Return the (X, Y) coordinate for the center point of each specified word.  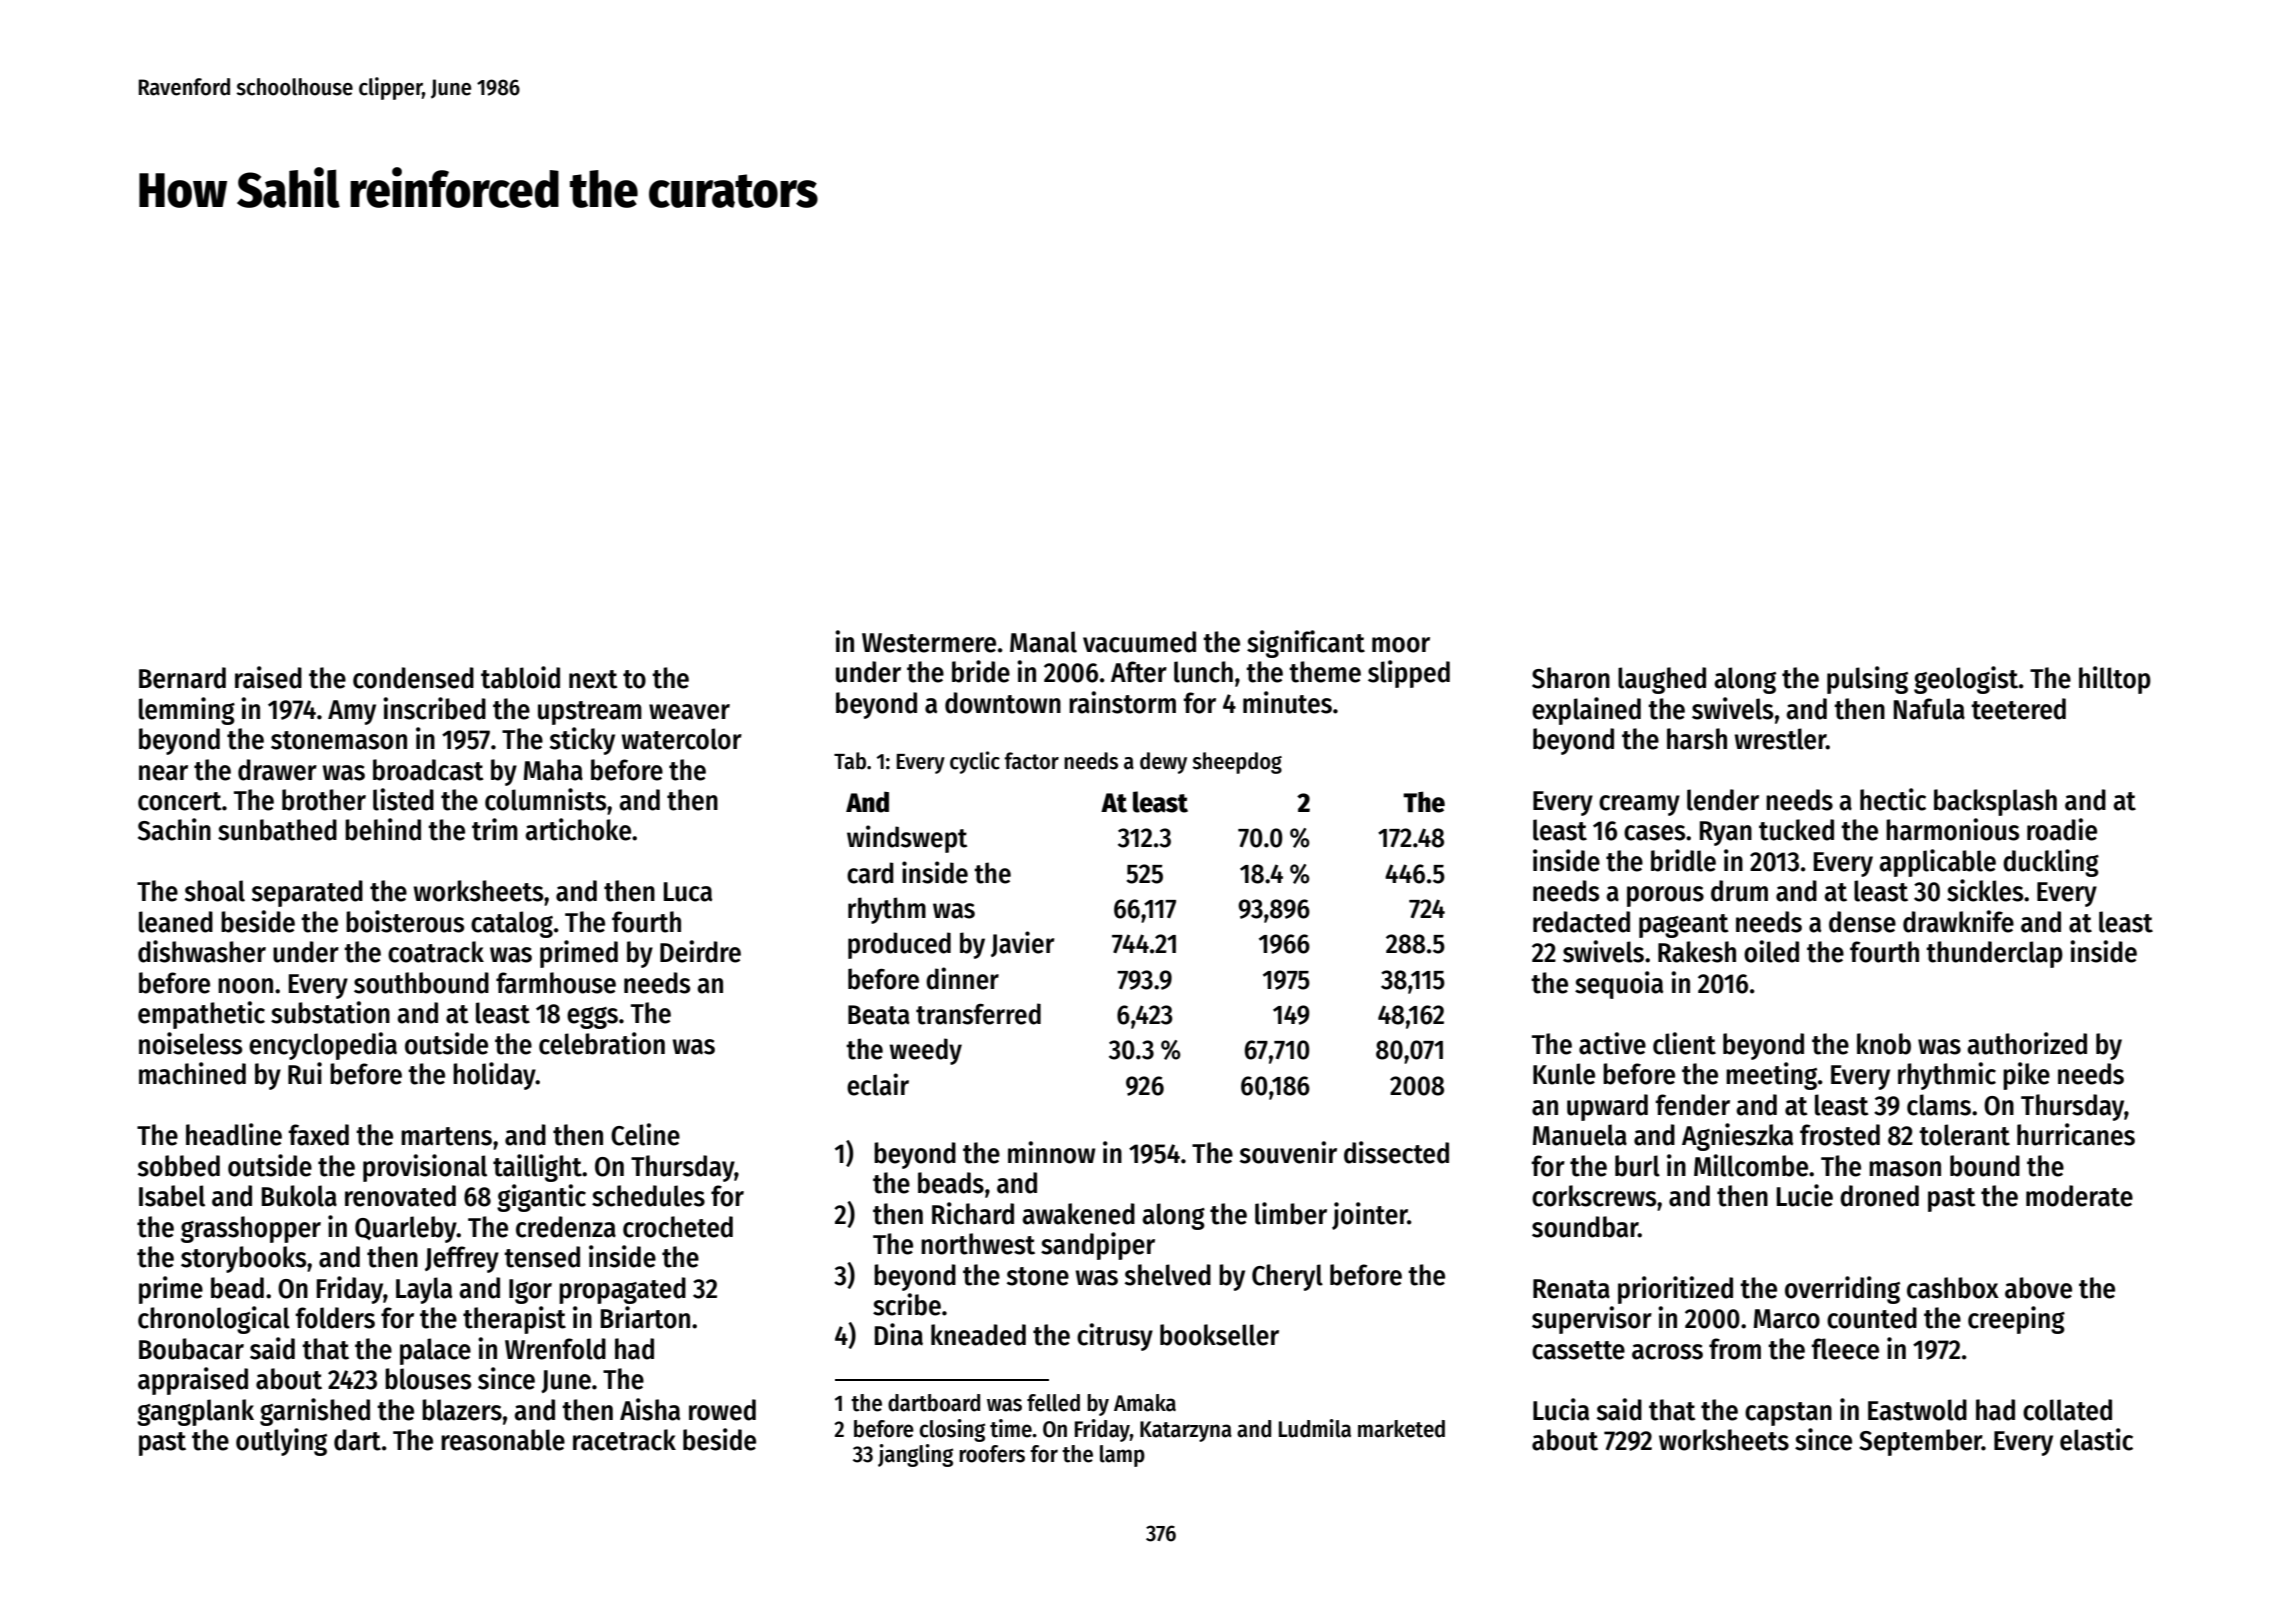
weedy (925, 1051)
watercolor (681, 739)
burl (1637, 1166)
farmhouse (556, 983)
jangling (915, 1455)
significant (1306, 644)
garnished (315, 1412)
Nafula (1929, 709)
